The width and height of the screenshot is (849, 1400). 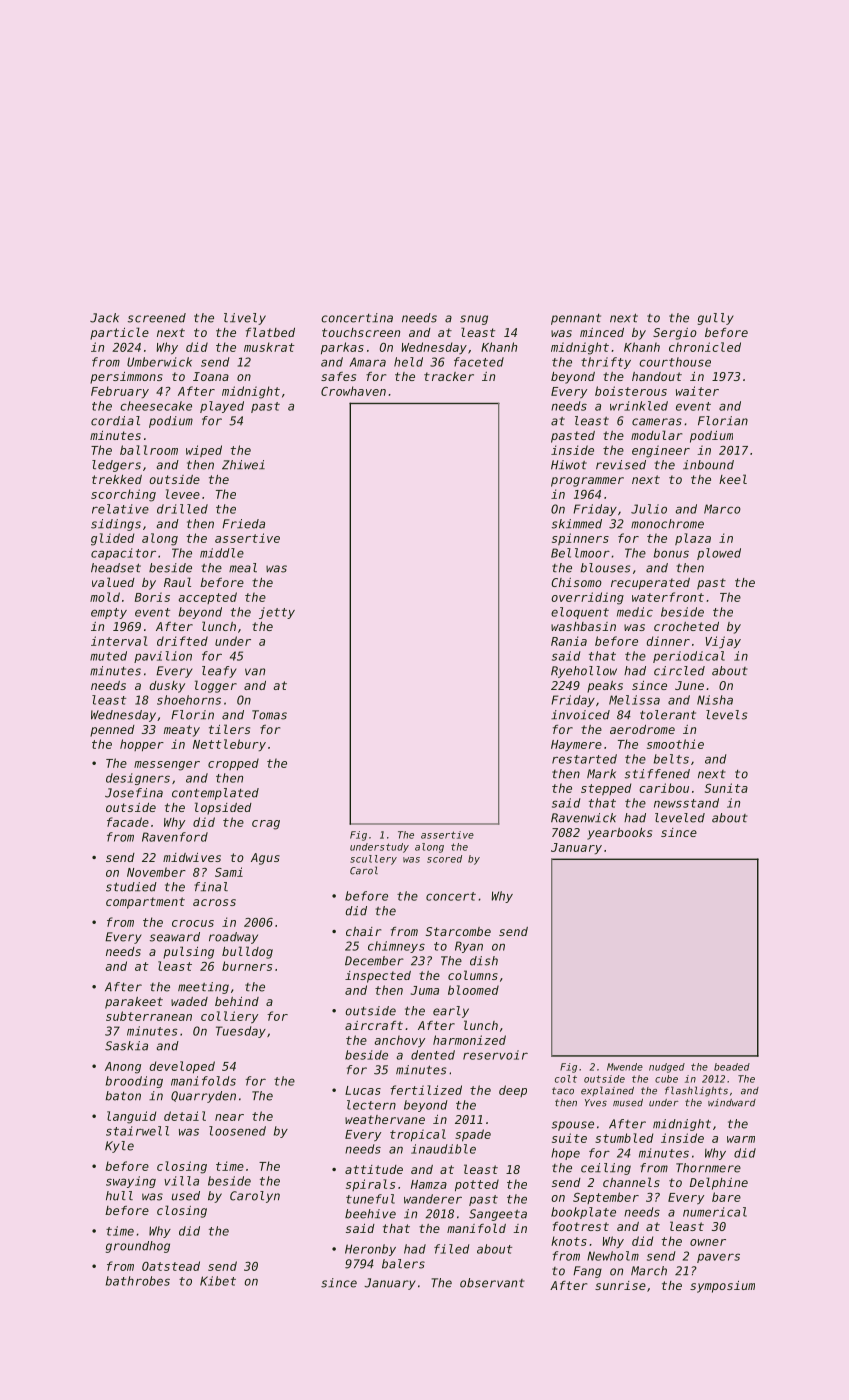 I want to click on gully, so click(x=716, y=319).
